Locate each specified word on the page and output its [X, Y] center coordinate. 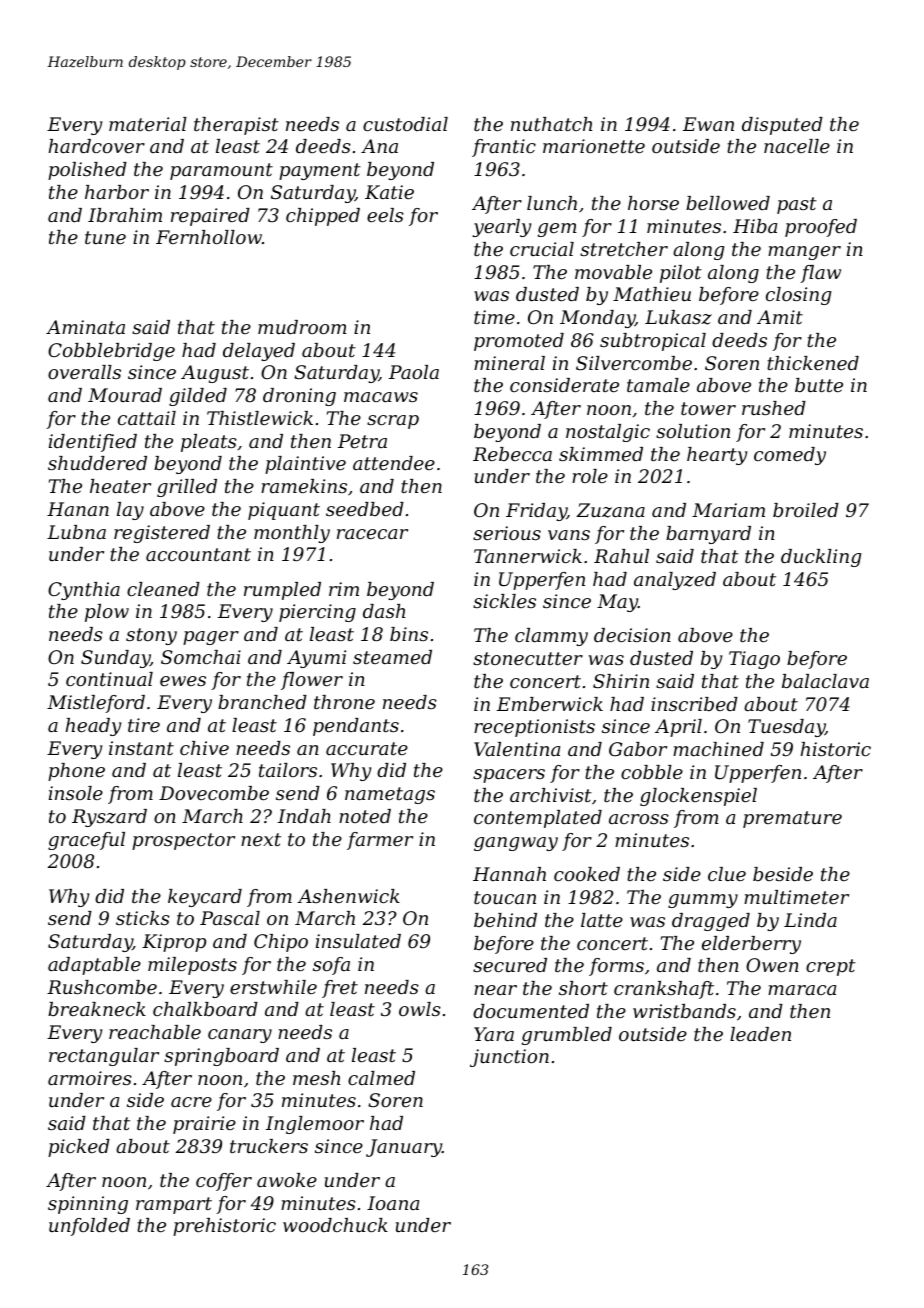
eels [385, 215]
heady [93, 727]
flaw [820, 274]
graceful [86, 841]
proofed [821, 228]
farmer [380, 841]
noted [365, 816]
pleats [209, 443]
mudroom [302, 327]
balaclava [825, 681]
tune [105, 237]
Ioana [393, 1203]
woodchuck [335, 1225]
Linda [810, 920]
